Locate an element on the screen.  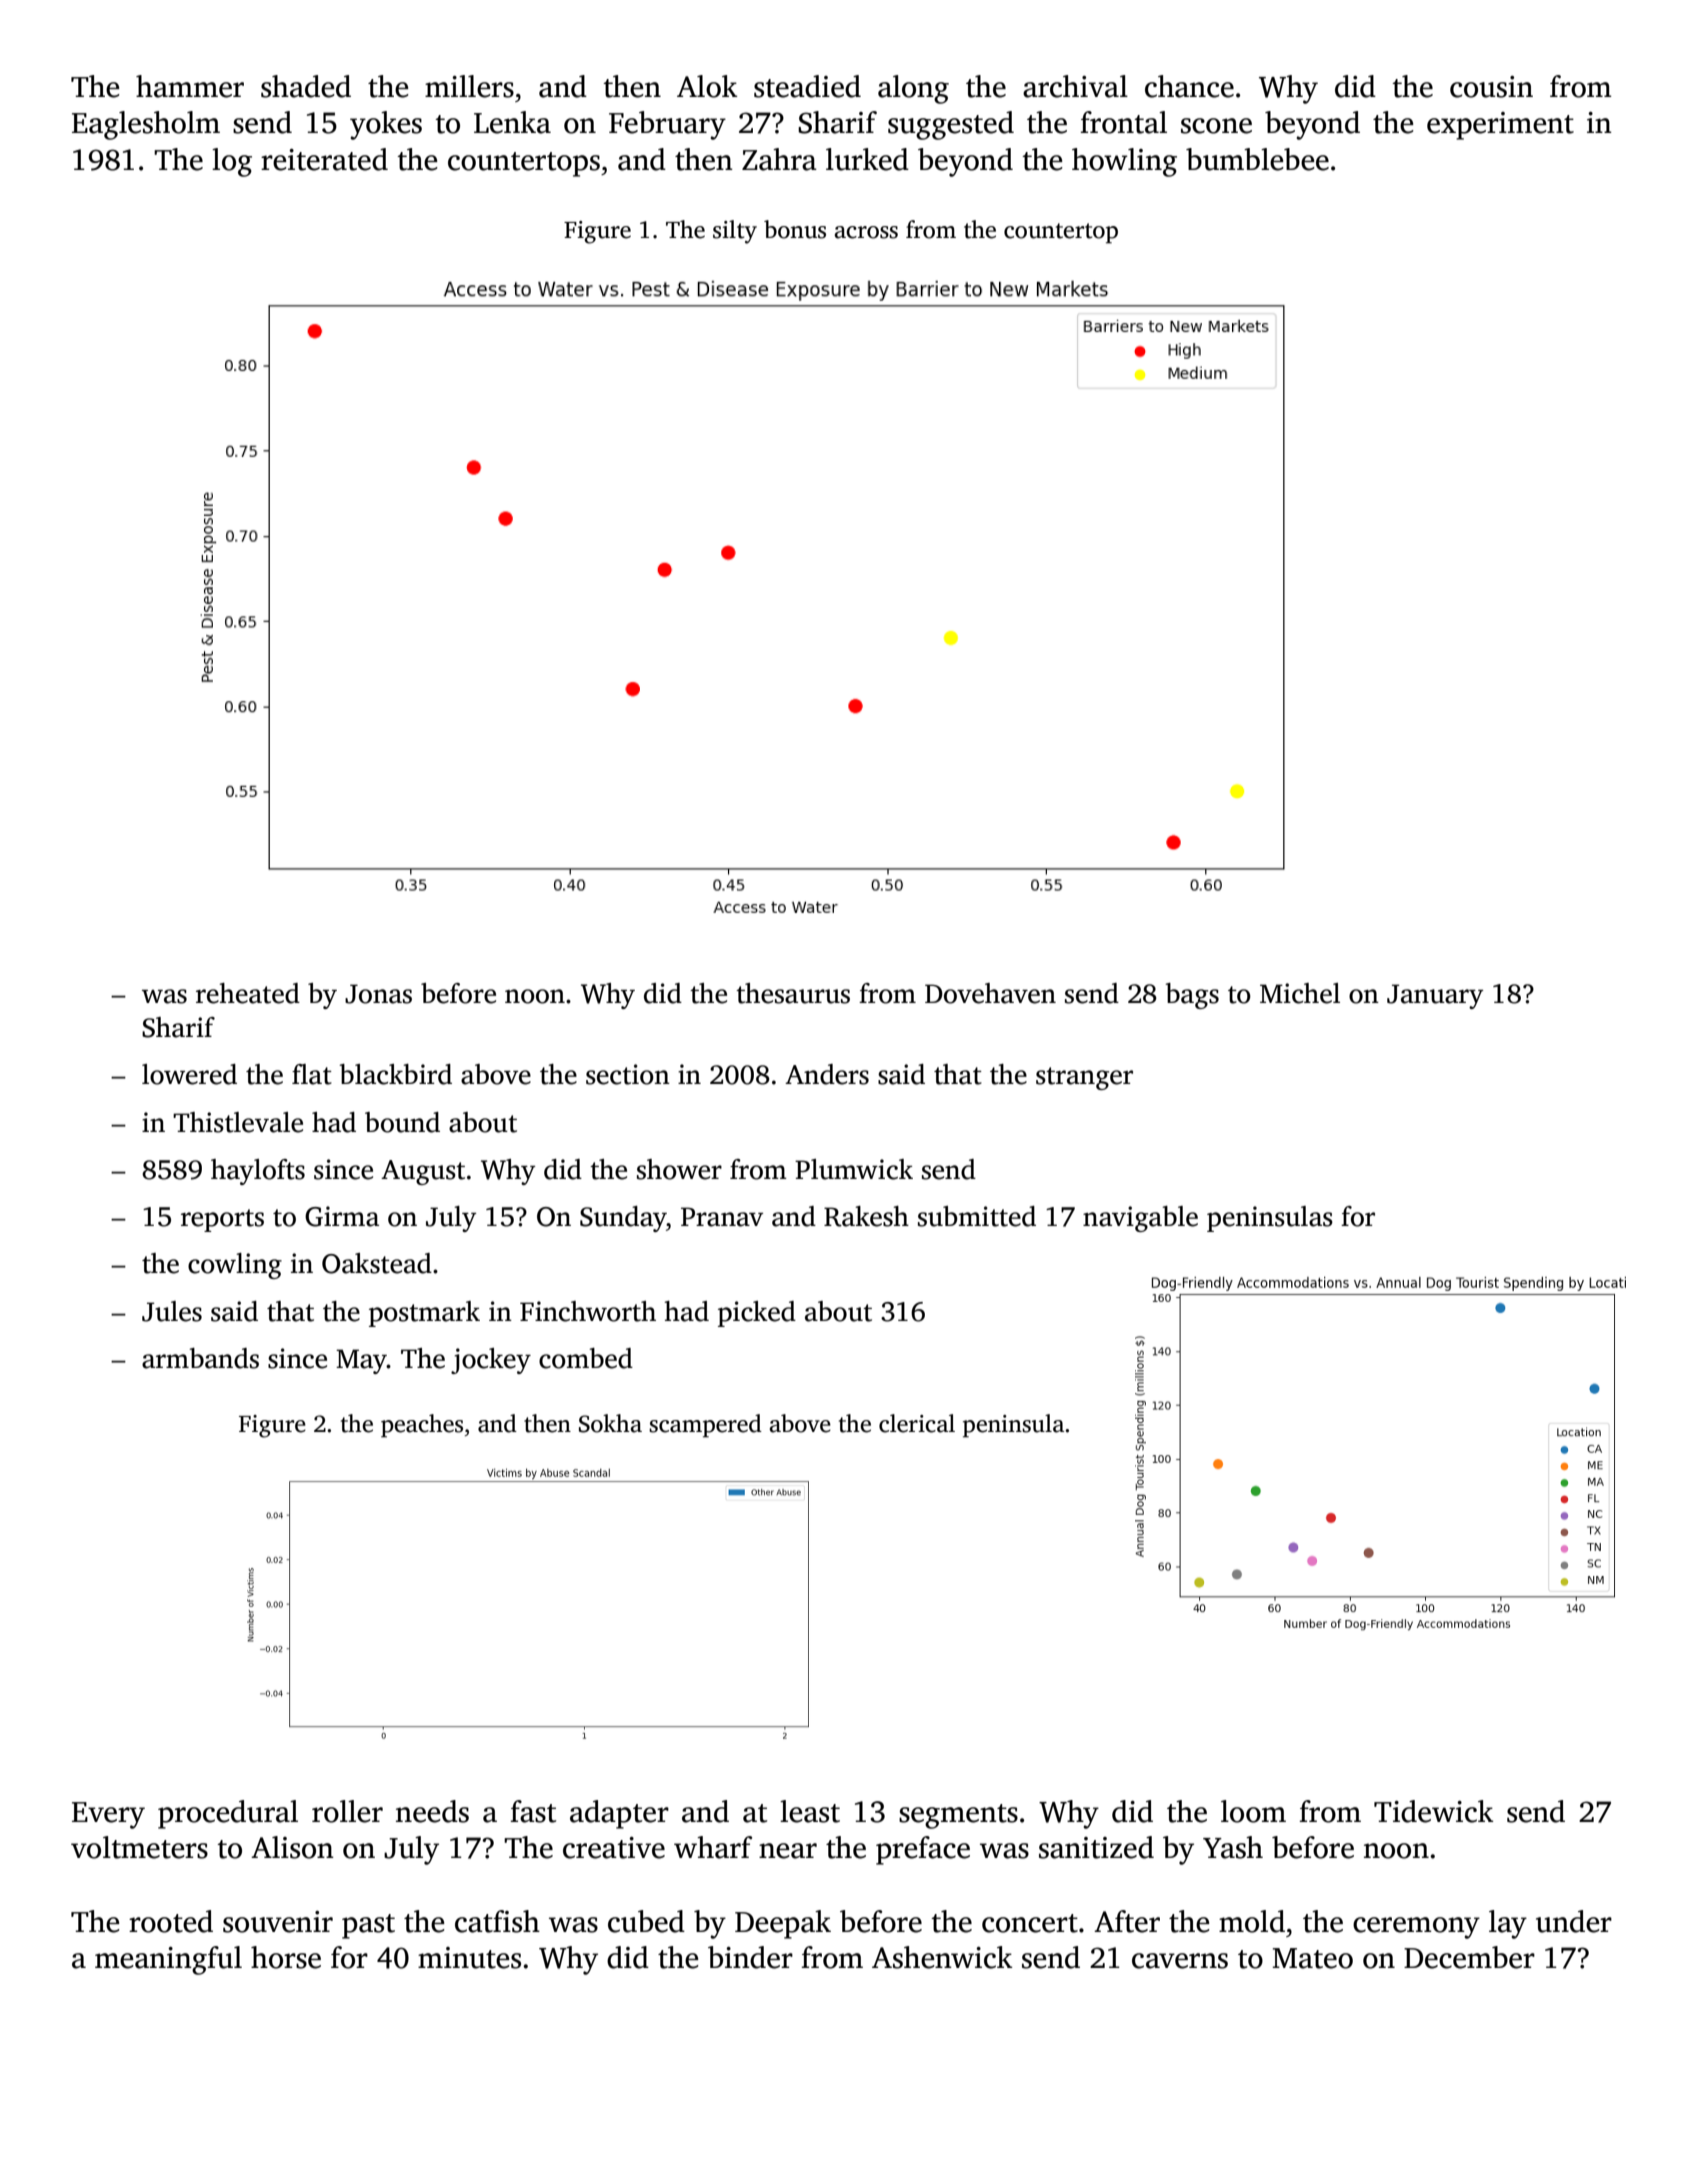
caverns is located at coordinates (1180, 1961).
